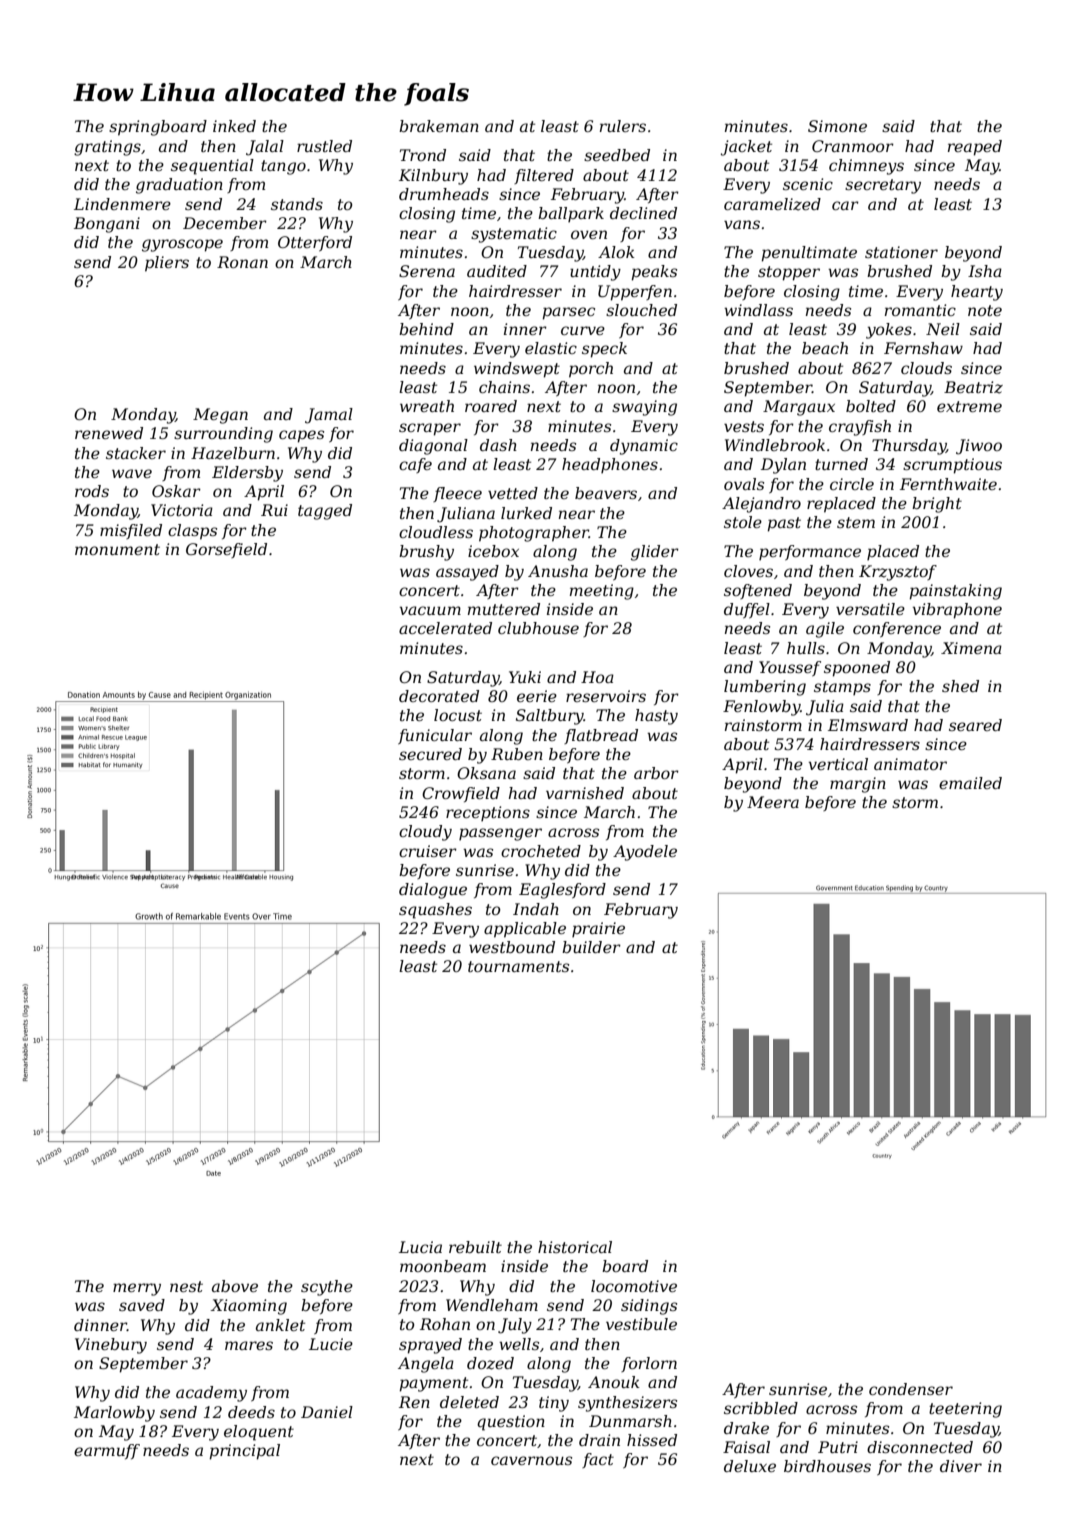 This screenshot has height=1523, width=1077. I want to click on squashes, so click(435, 911).
